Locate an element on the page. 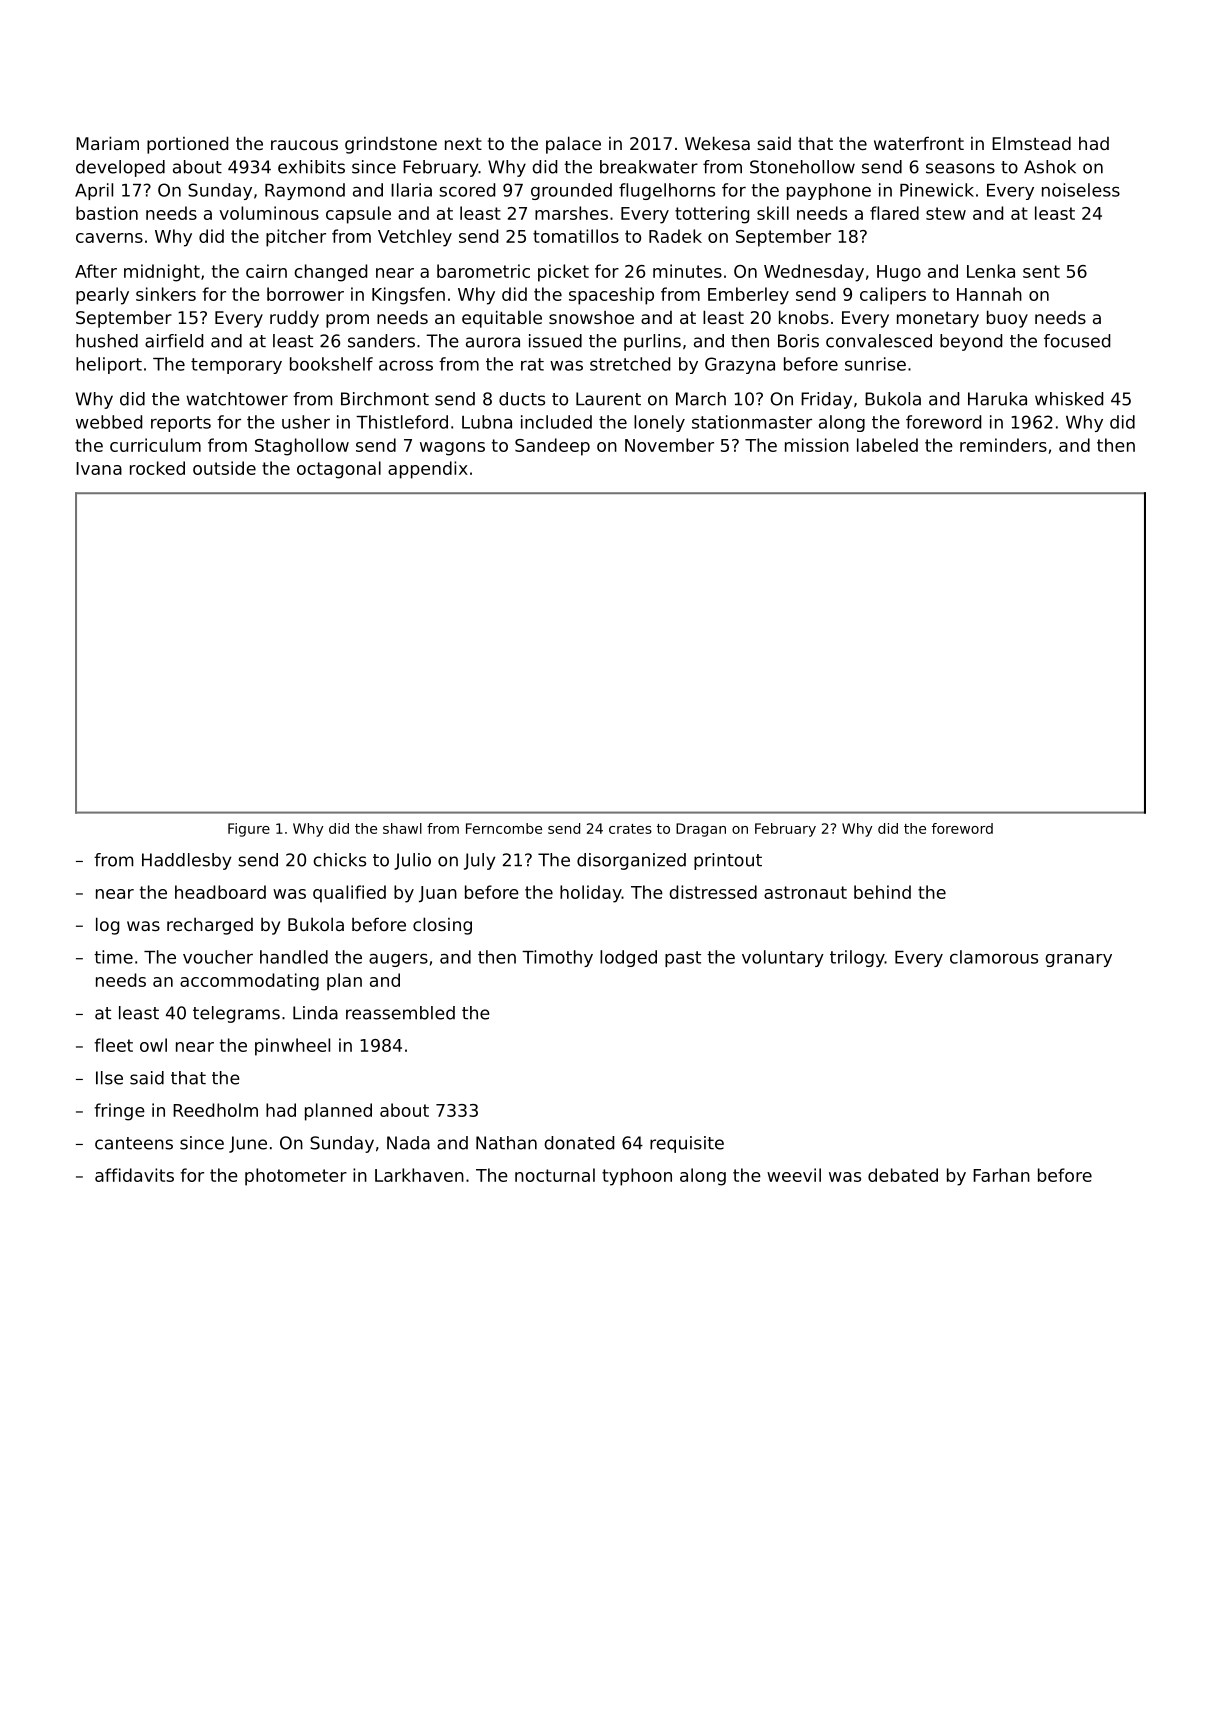  Dragan is located at coordinates (701, 830).
